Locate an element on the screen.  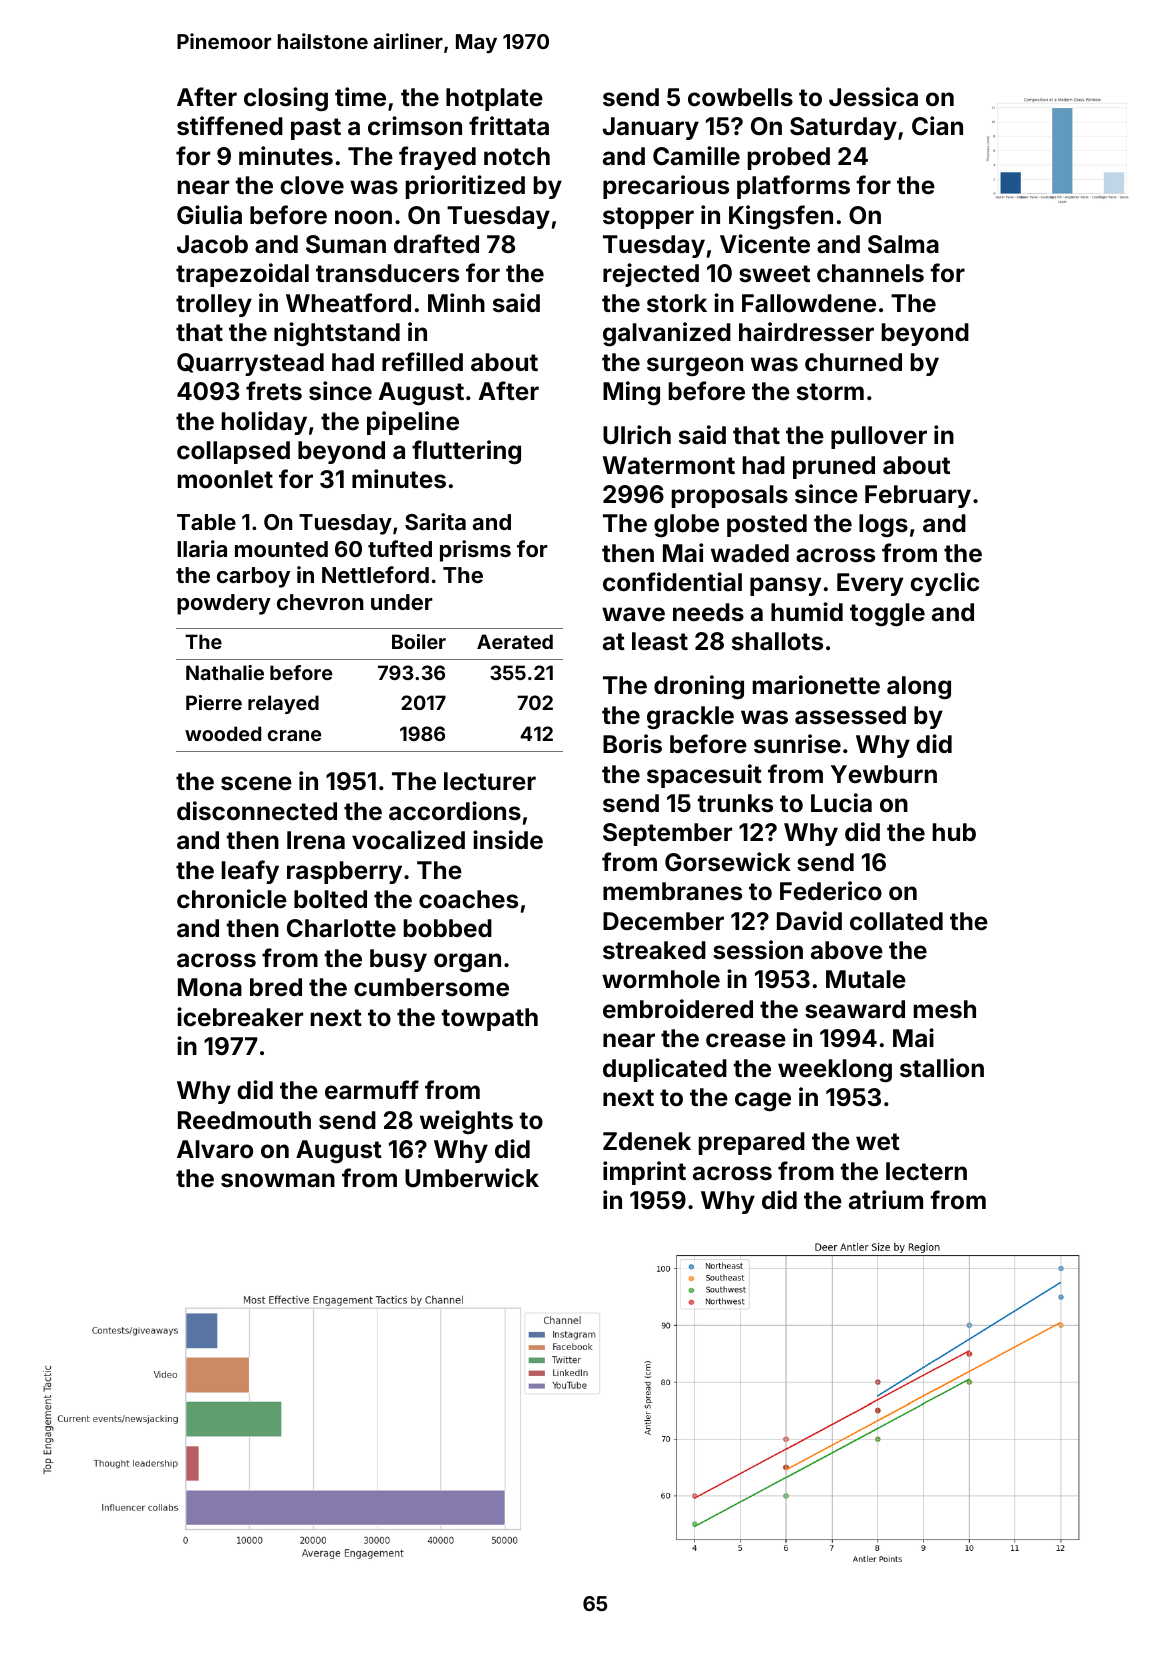
hotplate is located at coordinates (494, 99).
